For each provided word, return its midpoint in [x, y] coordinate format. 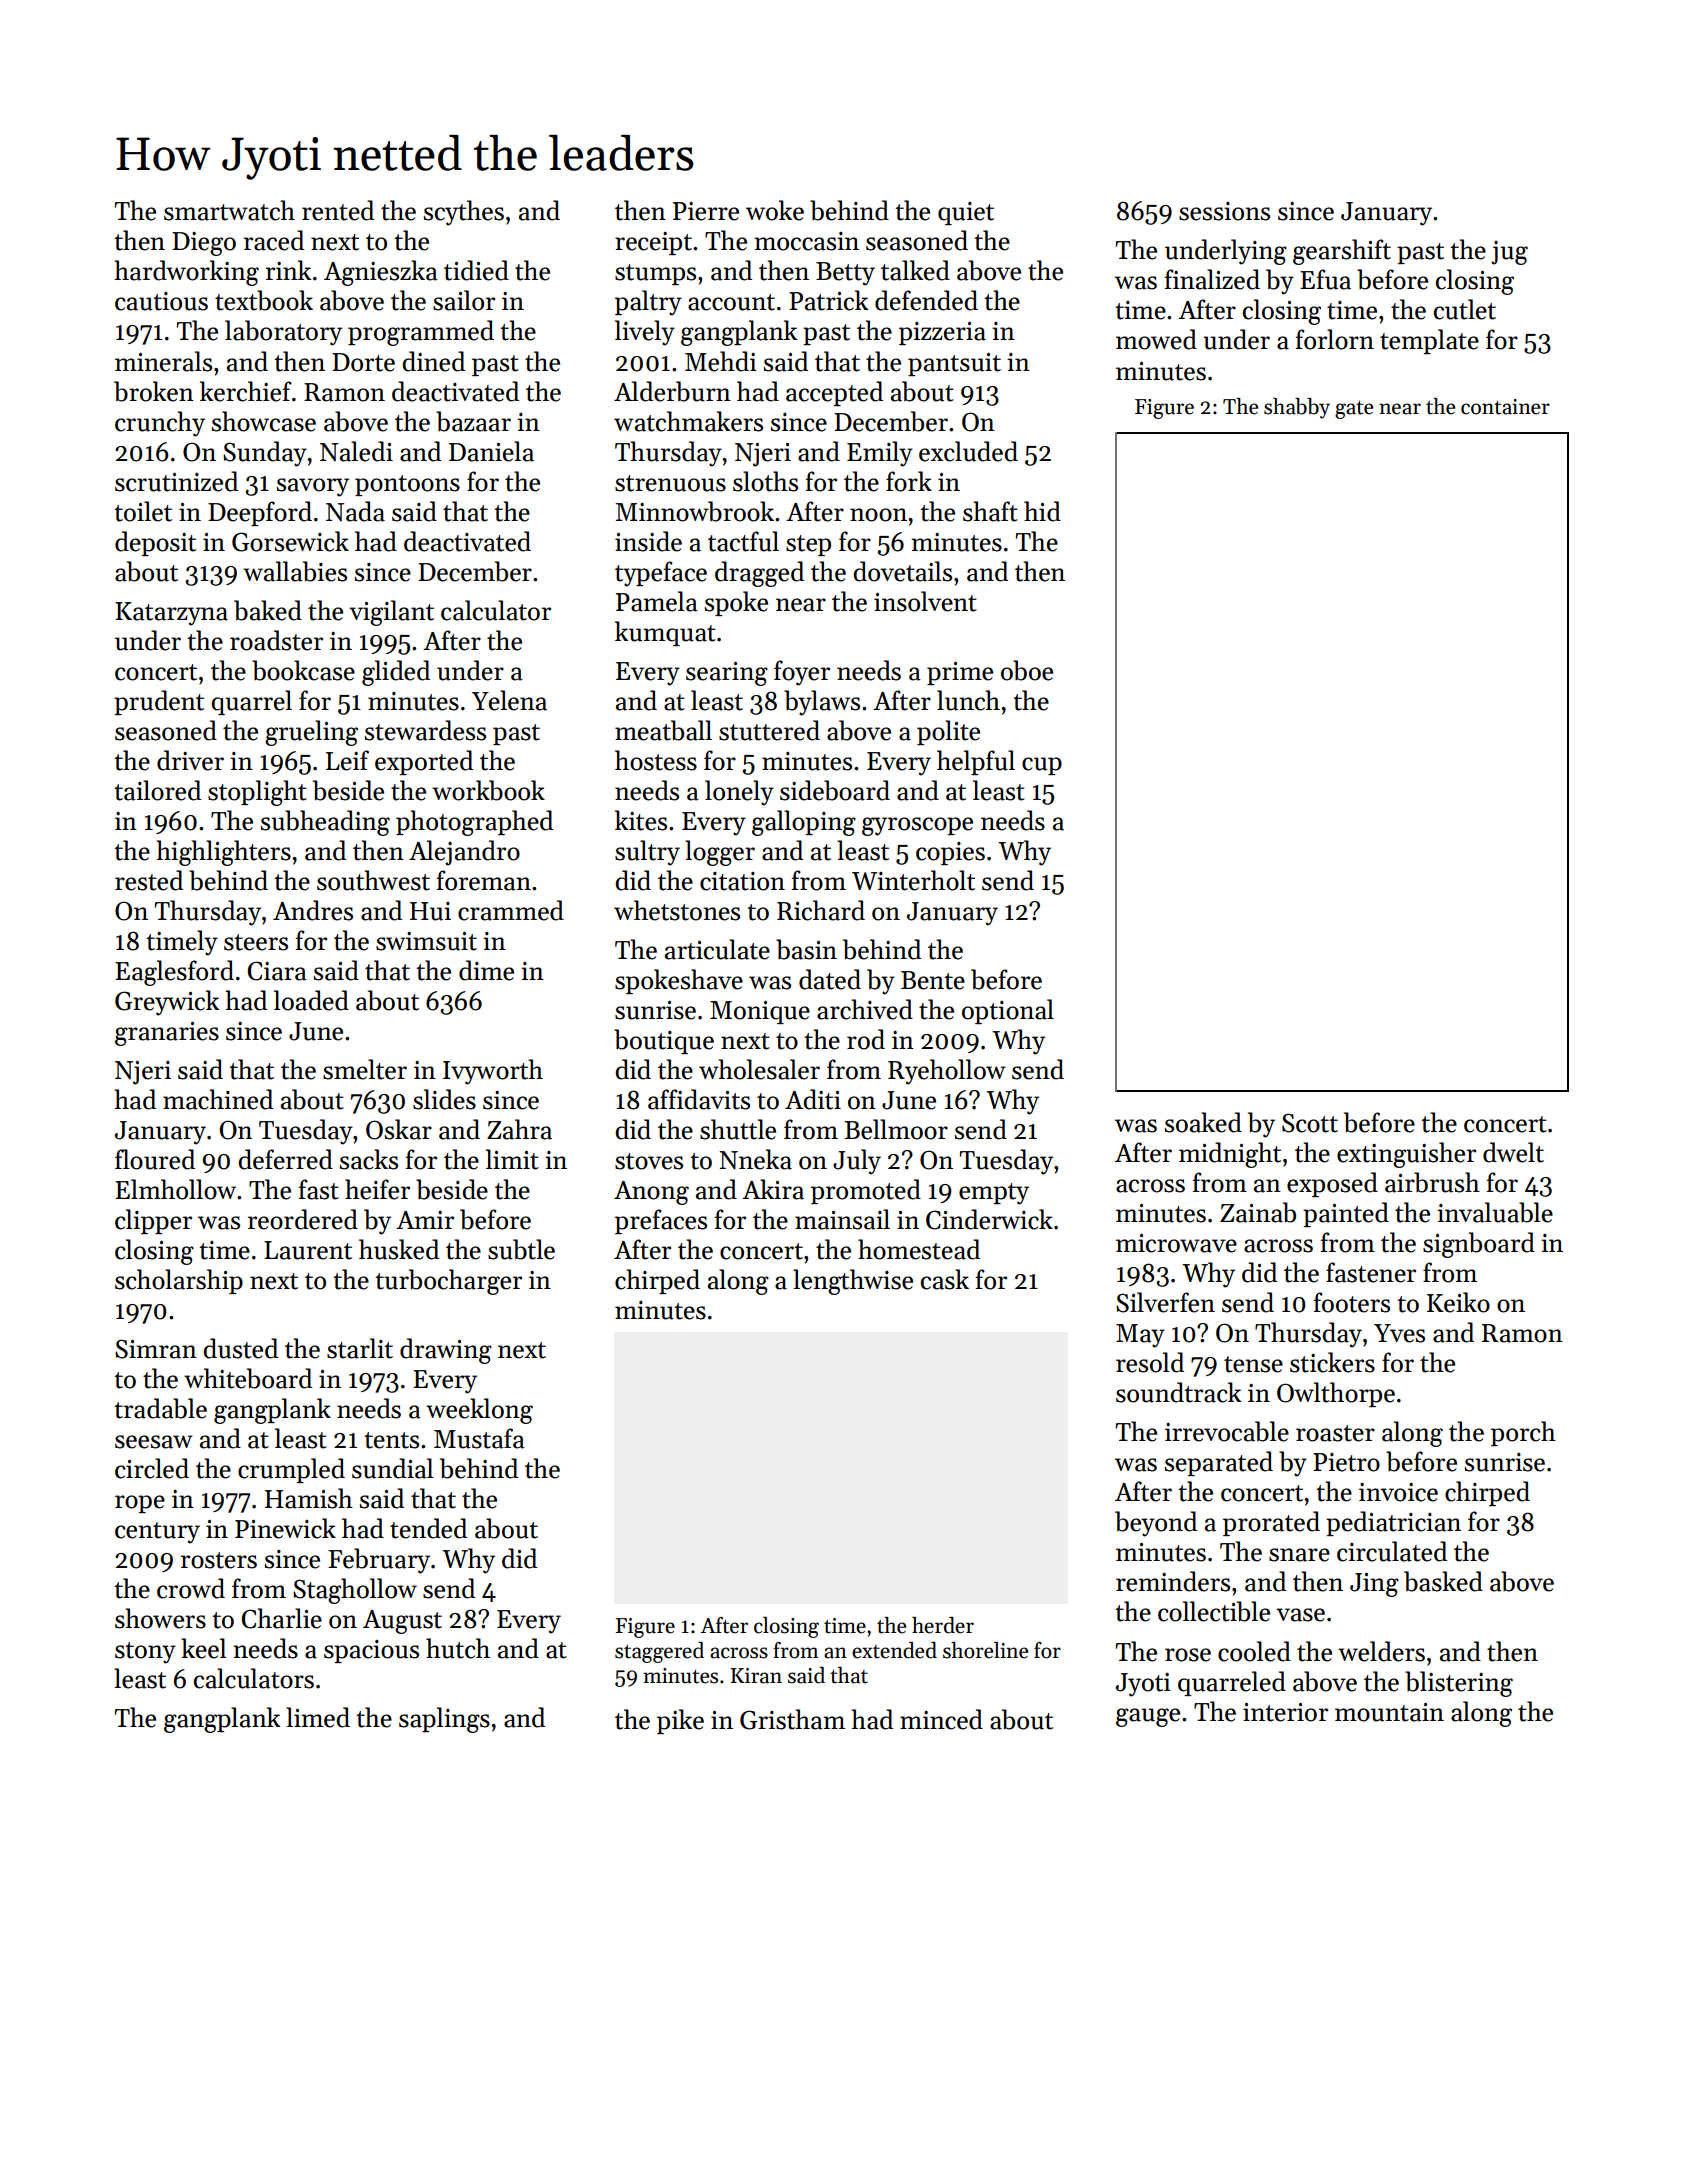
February [379, 1561]
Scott [1310, 1123]
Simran [156, 1349]
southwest [373, 880]
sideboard [835, 790]
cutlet [1465, 309]
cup [1042, 766]
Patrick [828, 300]
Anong [651, 1193]
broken [154, 391]
